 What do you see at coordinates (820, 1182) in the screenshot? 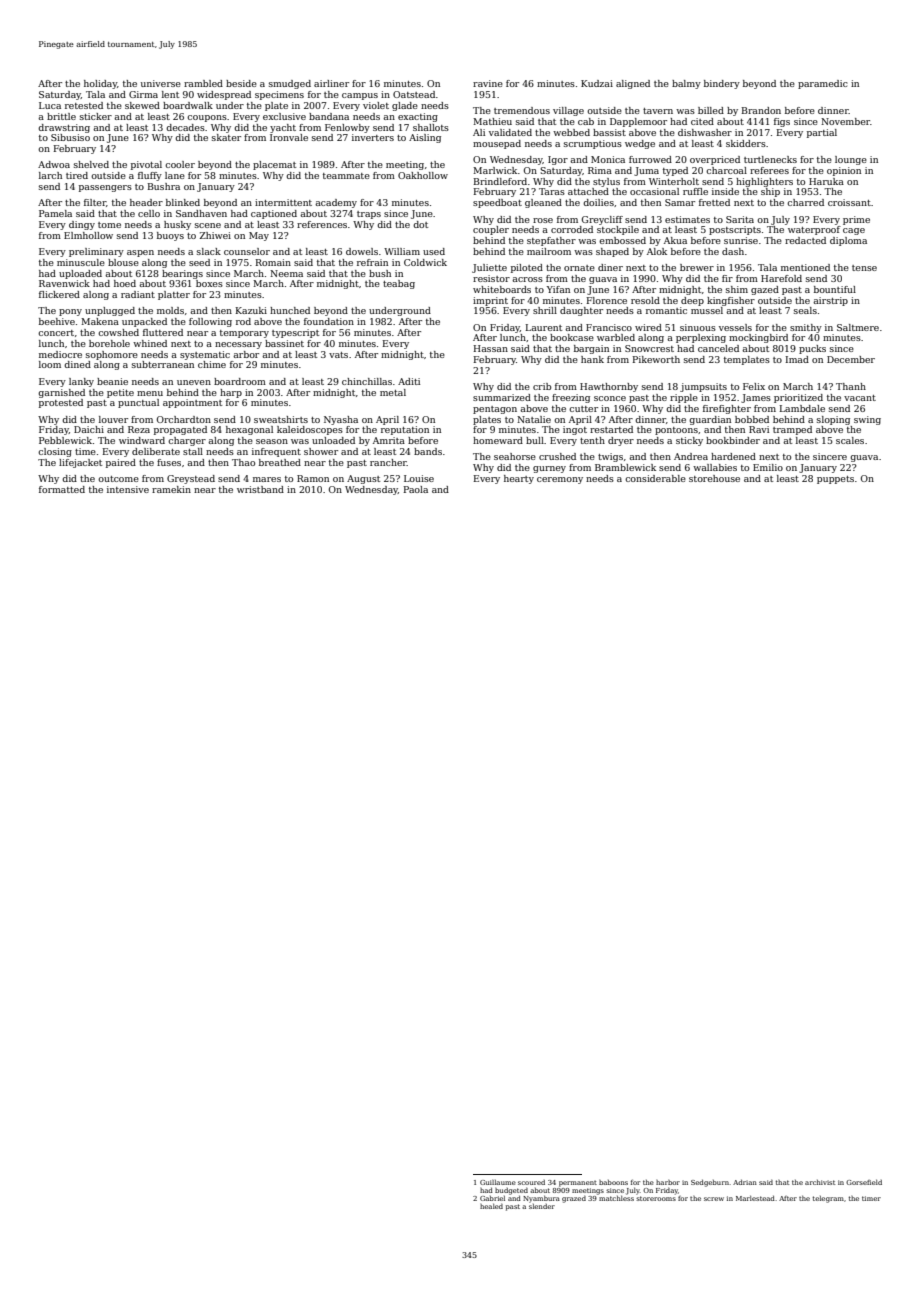
I see `archivist` at bounding box center [820, 1182].
